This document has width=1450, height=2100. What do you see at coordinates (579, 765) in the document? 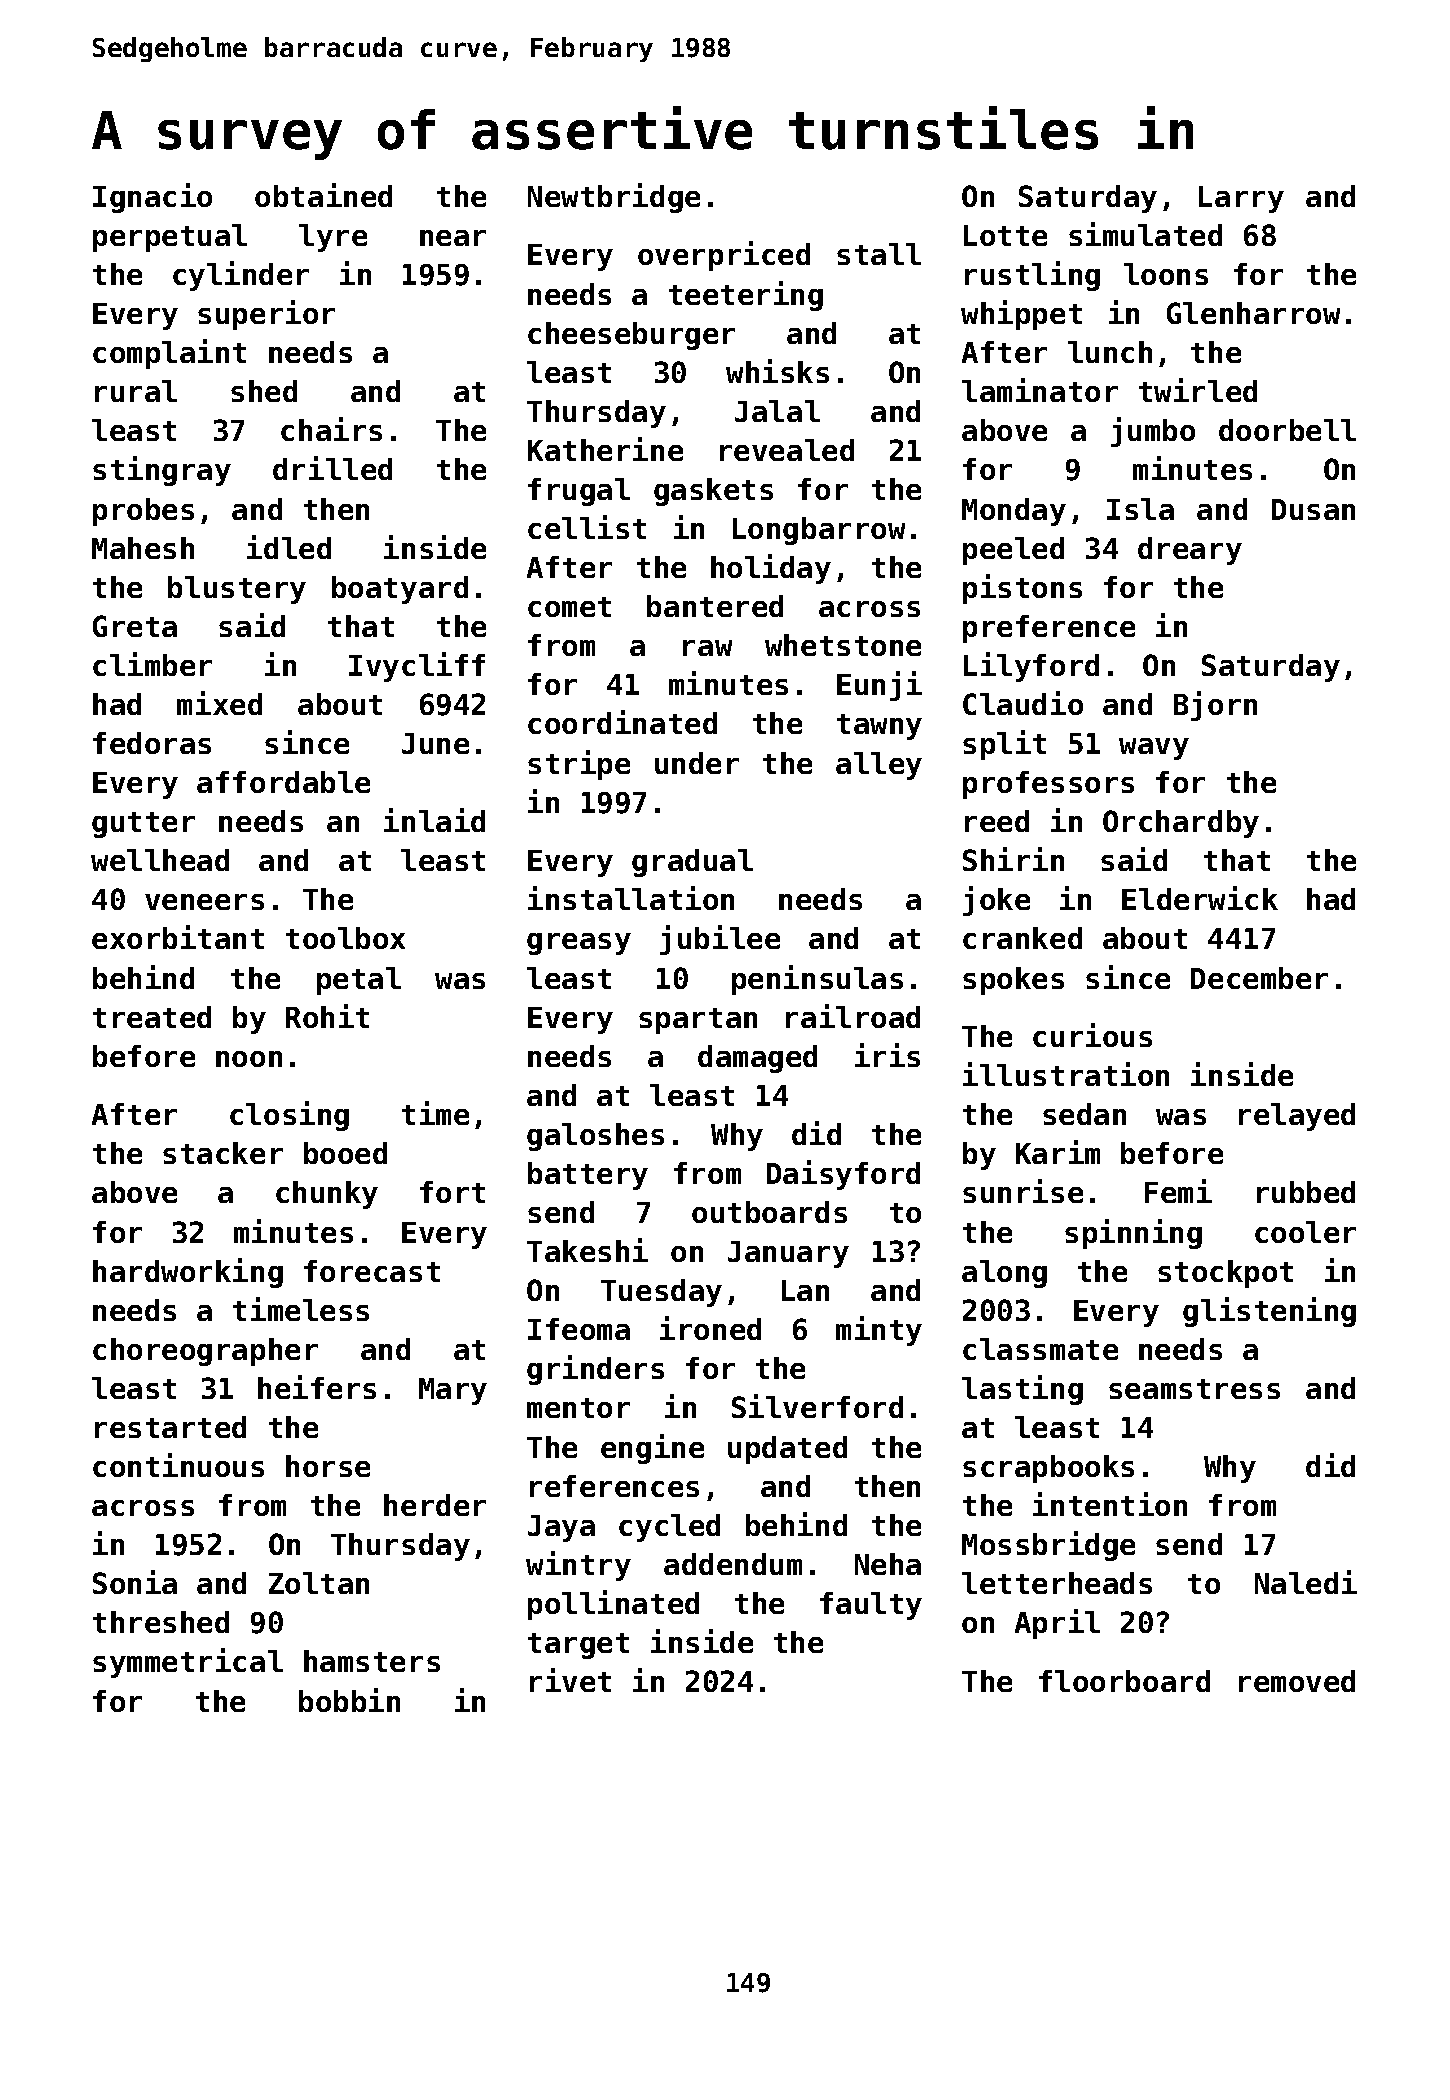
I see `stripe` at bounding box center [579, 765].
